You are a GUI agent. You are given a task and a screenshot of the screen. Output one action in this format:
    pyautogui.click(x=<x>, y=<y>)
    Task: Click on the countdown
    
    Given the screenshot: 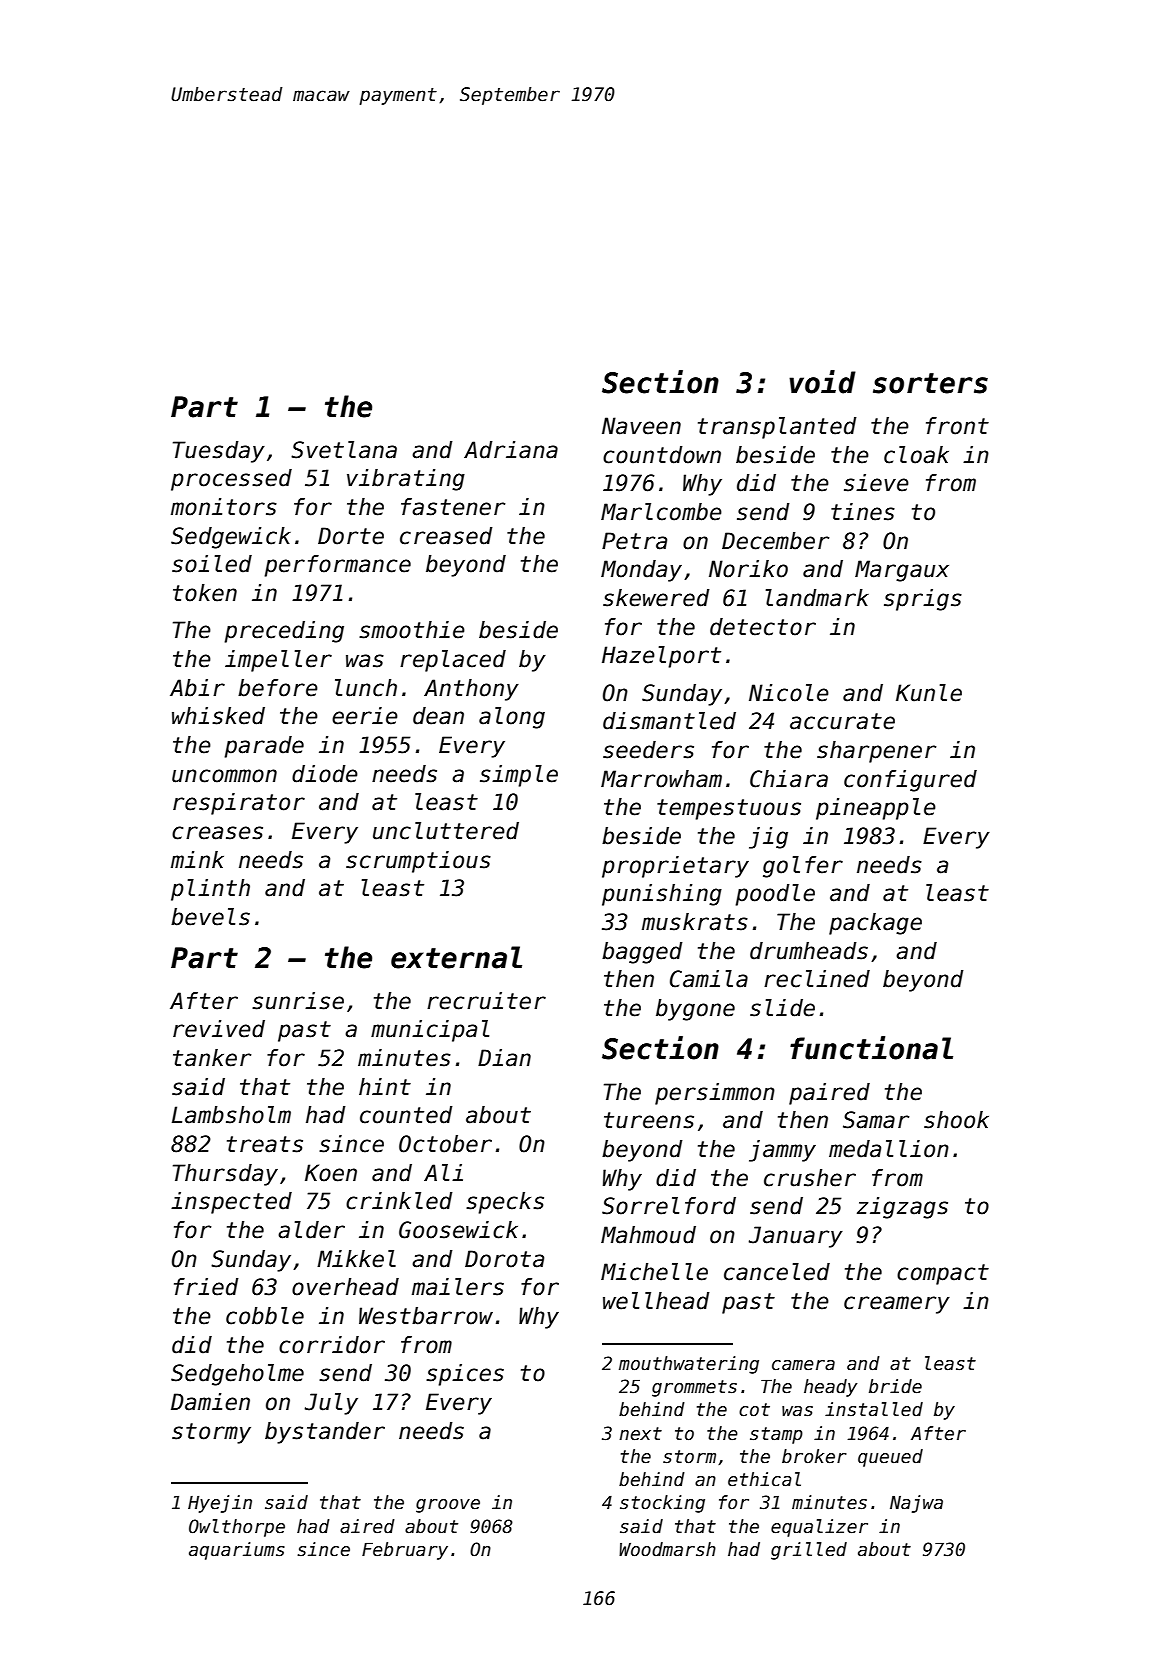 What is the action you would take?
    pyautogui.click(x=662, y=455)
